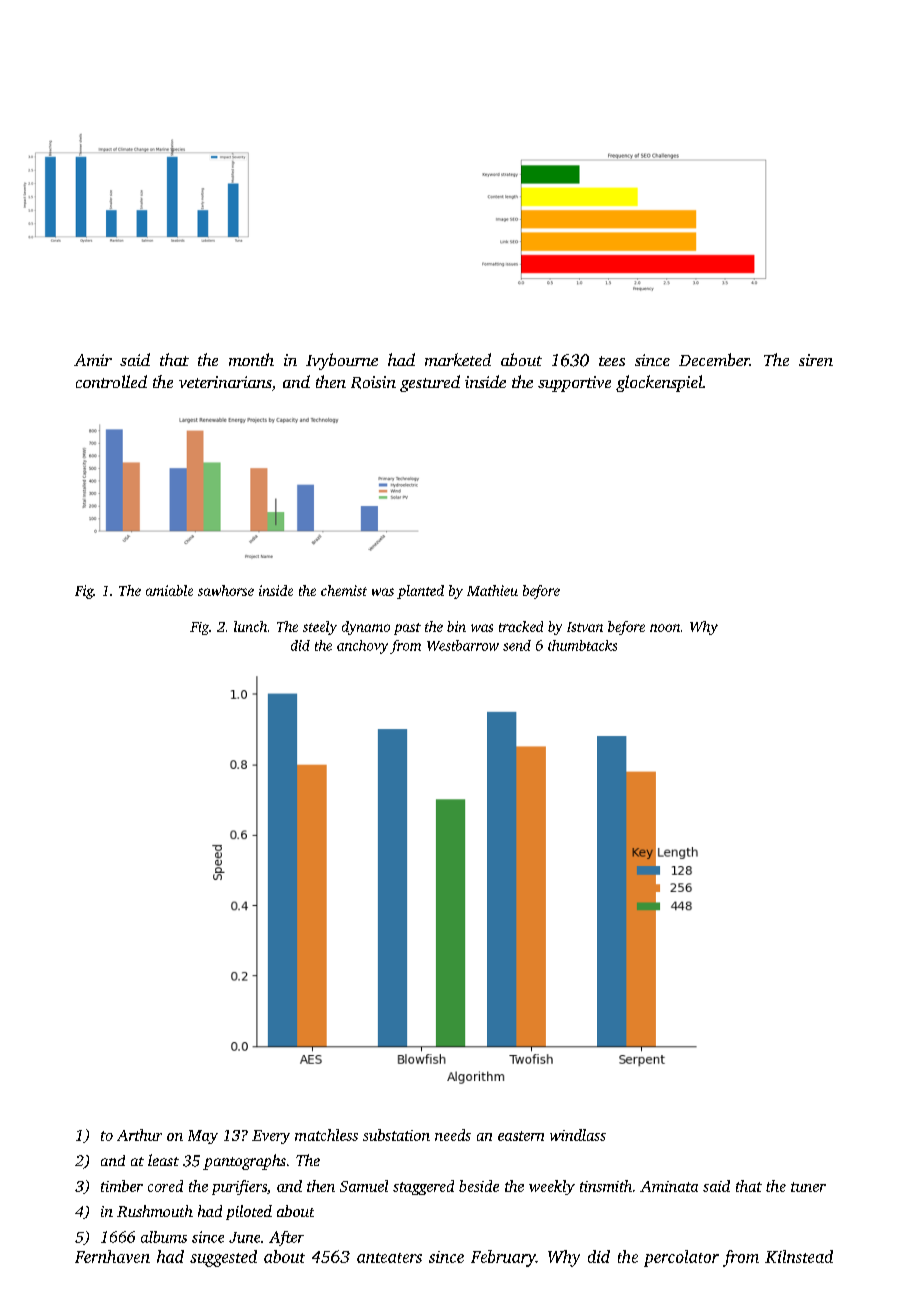 The height and width of the page is (1316, 908). I want to click on matchless, so click(326, 1135).
